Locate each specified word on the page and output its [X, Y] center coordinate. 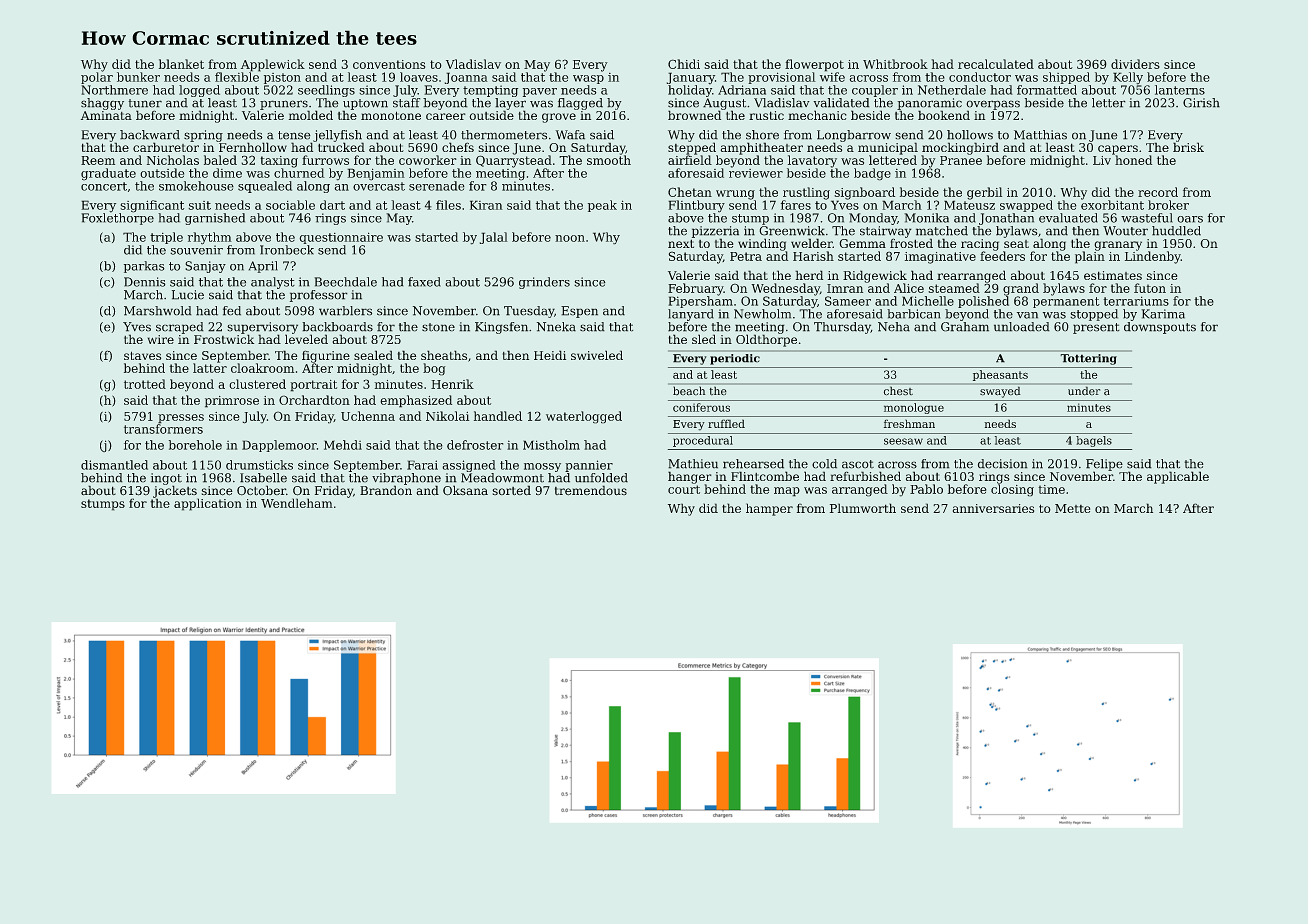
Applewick [273, 65]
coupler [875, 91]
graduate [108, 174]
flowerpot [814, 65]
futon [1150, 288]
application [208, 504]
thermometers [504, 135]
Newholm [762, 314]
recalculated [996, 64]
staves [142, 355]
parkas [144, 267]
